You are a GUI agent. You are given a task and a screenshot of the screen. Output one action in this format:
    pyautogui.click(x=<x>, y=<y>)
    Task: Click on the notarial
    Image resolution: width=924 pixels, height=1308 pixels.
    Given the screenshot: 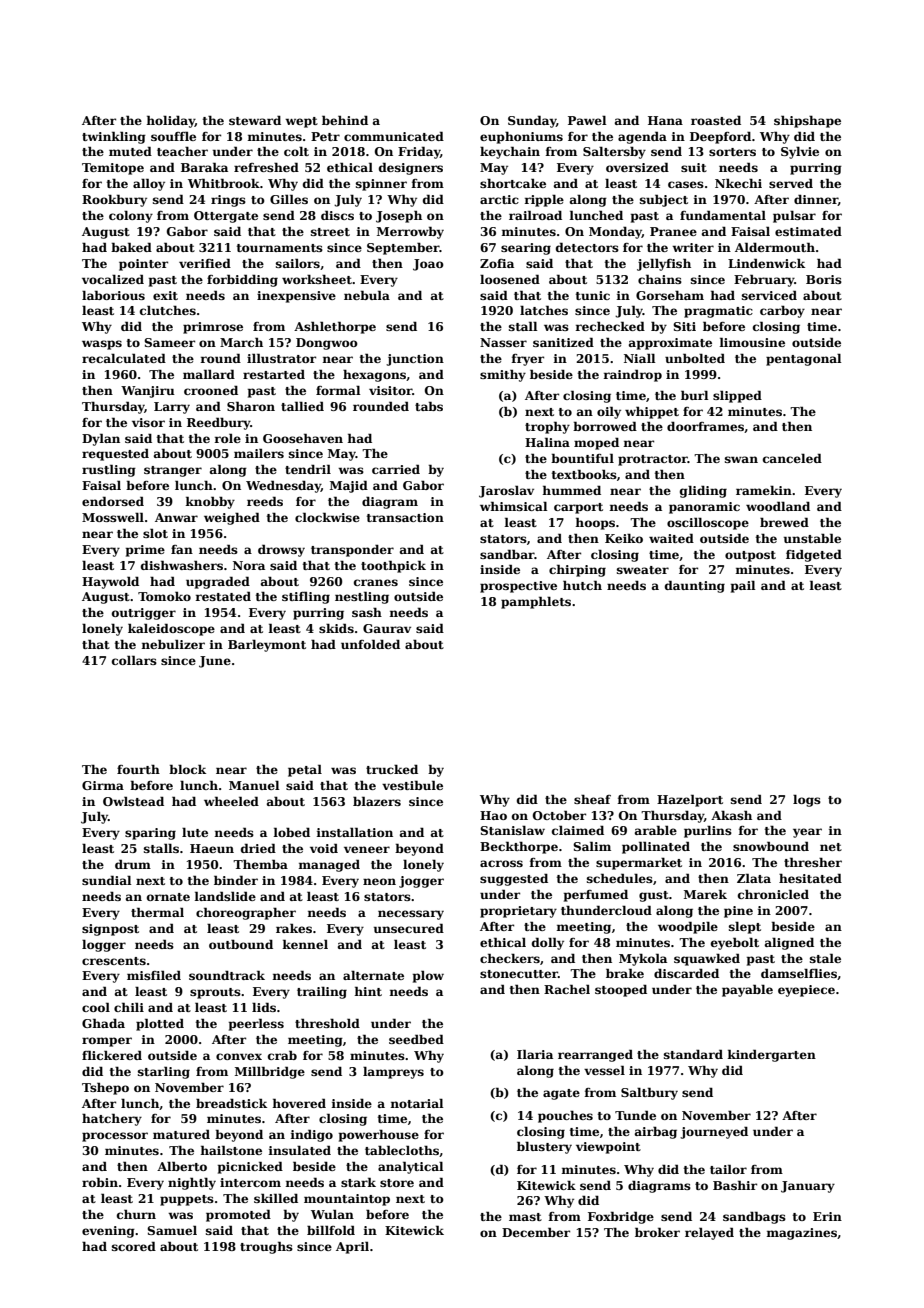 What is the action you would take?
    pyautogui.click(x=417, y=1103)
